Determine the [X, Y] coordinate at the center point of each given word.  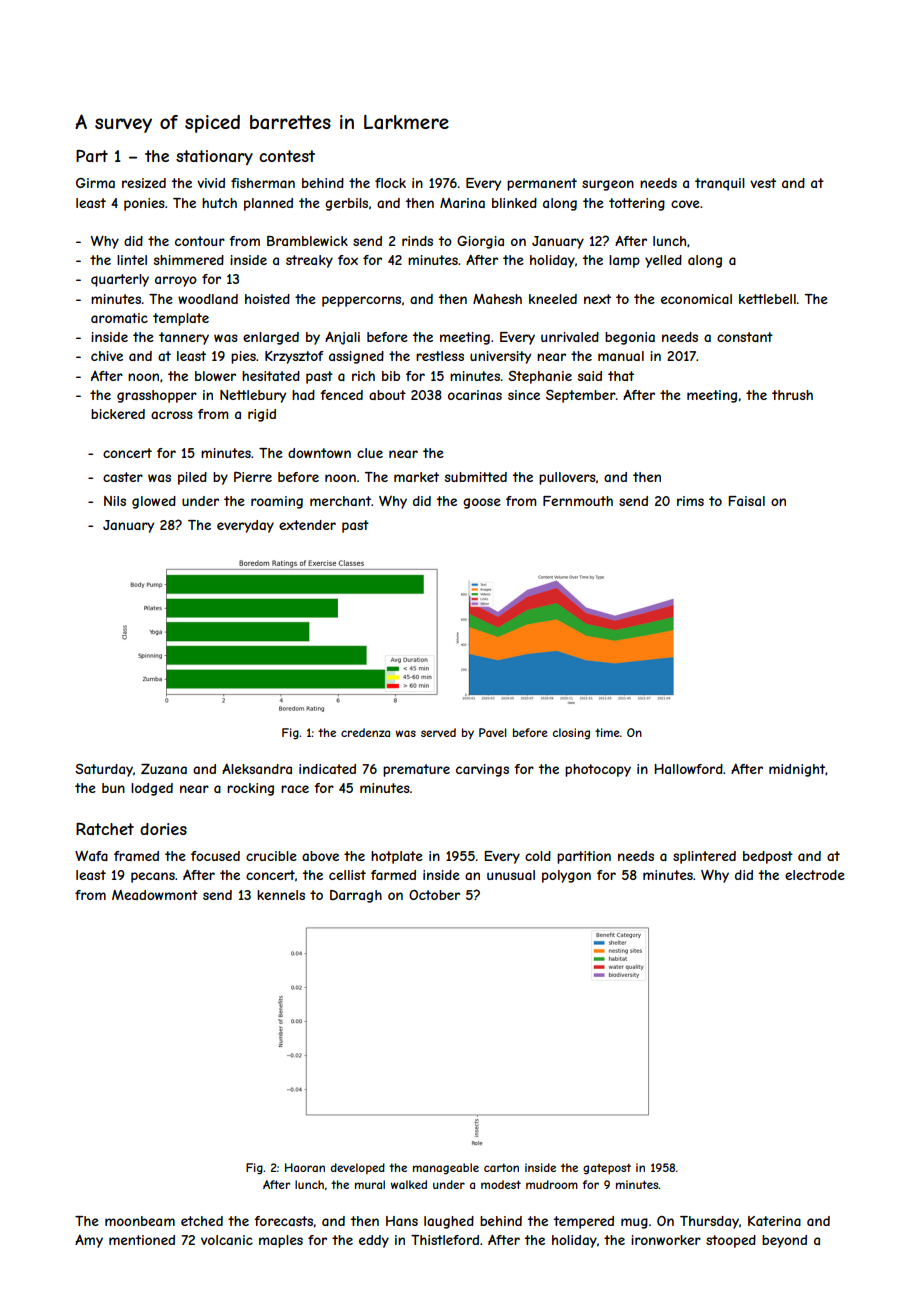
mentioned [142, 1240]
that [621, 376]
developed [358, 1168]
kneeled [553, 299]
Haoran [305, 1167]
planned [268, 204]
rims [690, 501]
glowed [154, 502]
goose [482, 503]
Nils [115, 501]
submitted [476, 477]
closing [571, 733]
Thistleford [445, 1240]
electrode [815, 875]
